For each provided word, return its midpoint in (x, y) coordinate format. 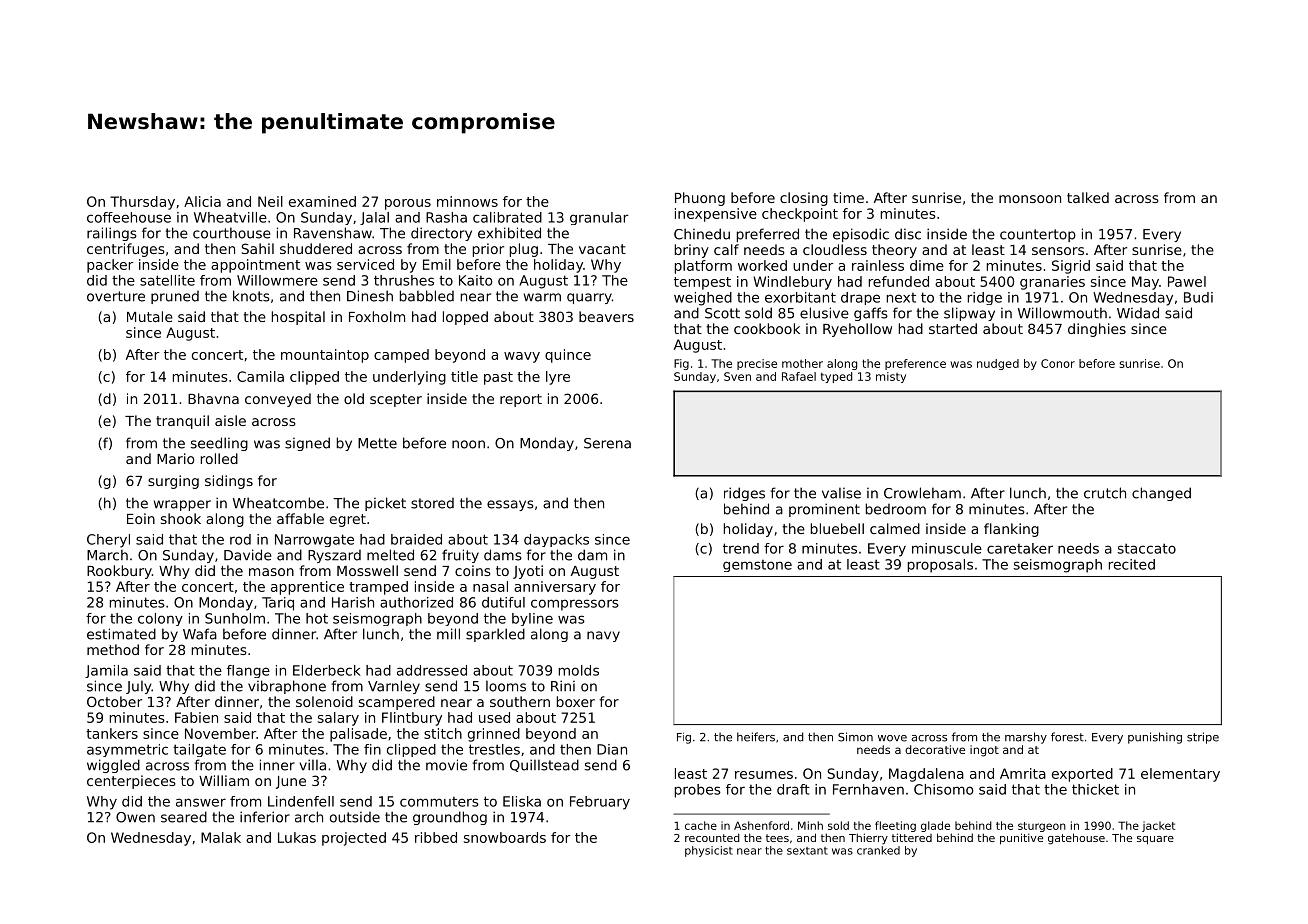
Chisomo (944, 789)
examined (322, 201)
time (848, 197)
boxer (576, 701)
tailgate (199, 750)
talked (1088, 197)
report (521, 400)
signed (307, 444)
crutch (1105, 493)
